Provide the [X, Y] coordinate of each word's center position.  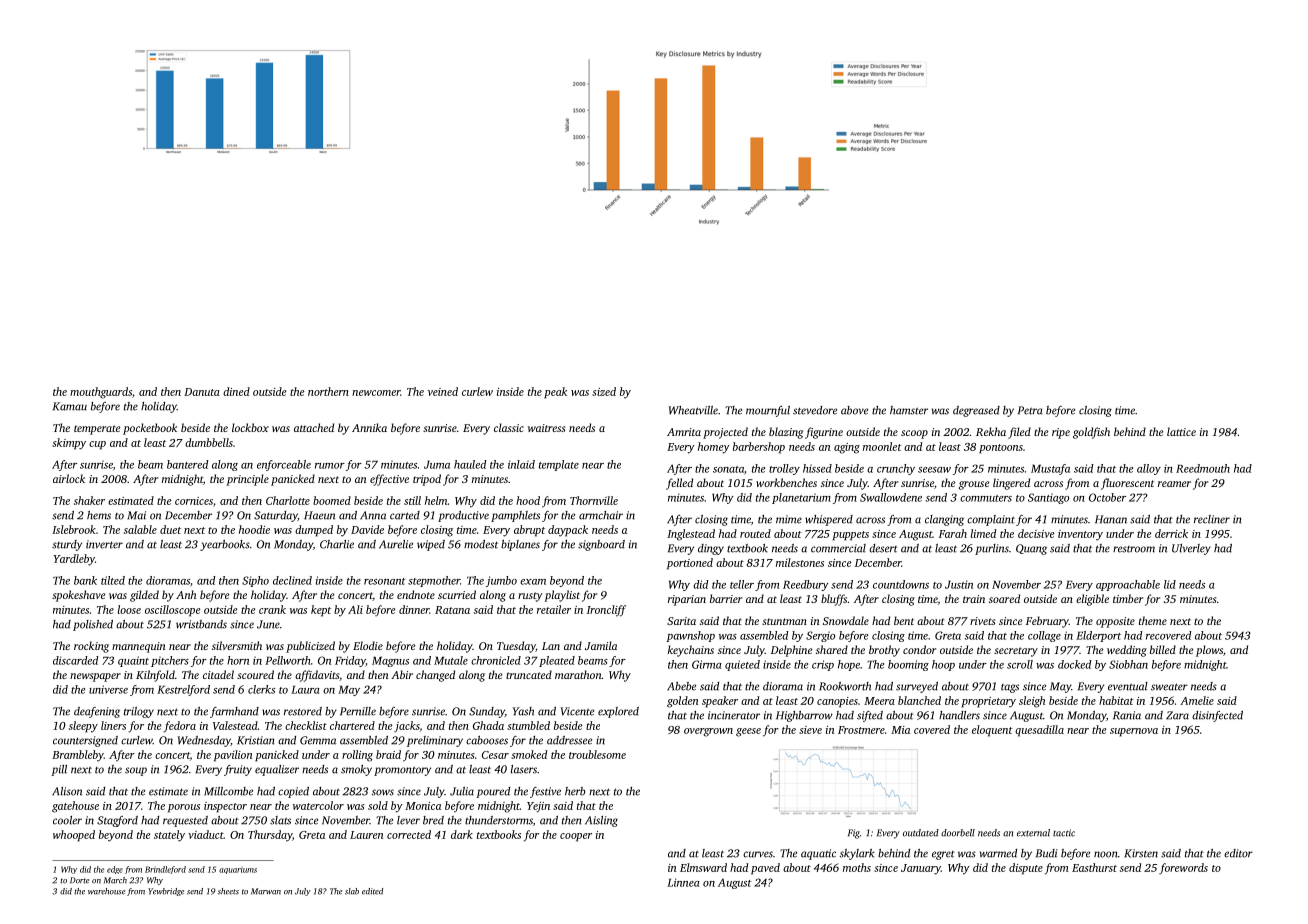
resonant [385, 581]
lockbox [250, 427]
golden [682, 702]
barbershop [759, 448]
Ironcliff [606, 611]
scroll [1020, 664]
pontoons [1001, 449]
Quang [1031, 549]
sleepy [83, 727]
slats [280, 820]
